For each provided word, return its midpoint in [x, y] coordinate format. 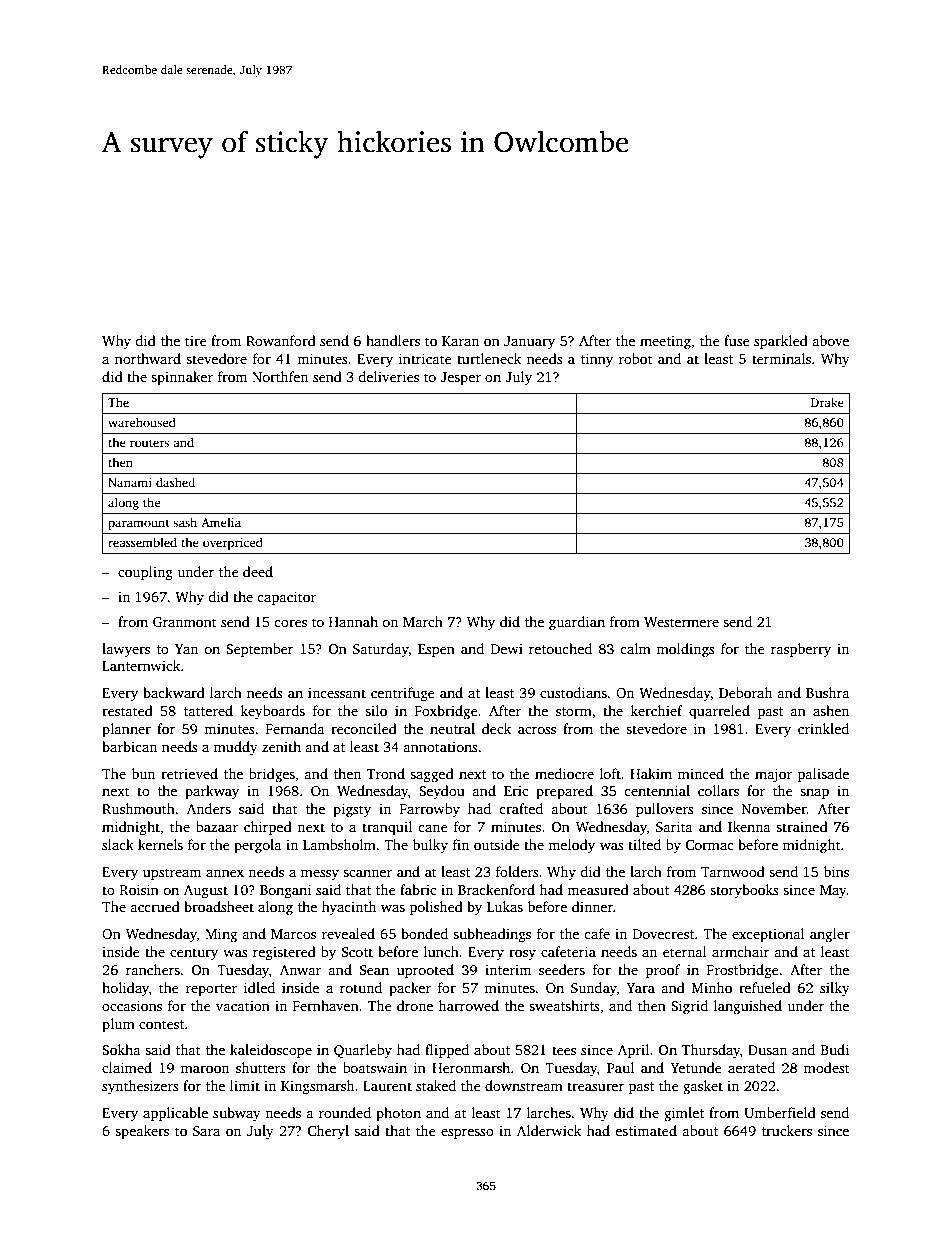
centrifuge [403, 694]
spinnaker [182, 378]
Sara [206, 1131]
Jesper [460, 378]
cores [290, 623]
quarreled [719, 712]
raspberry [801, 650]
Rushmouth [138, 808]
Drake [827, 402]
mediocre [564, 773]
